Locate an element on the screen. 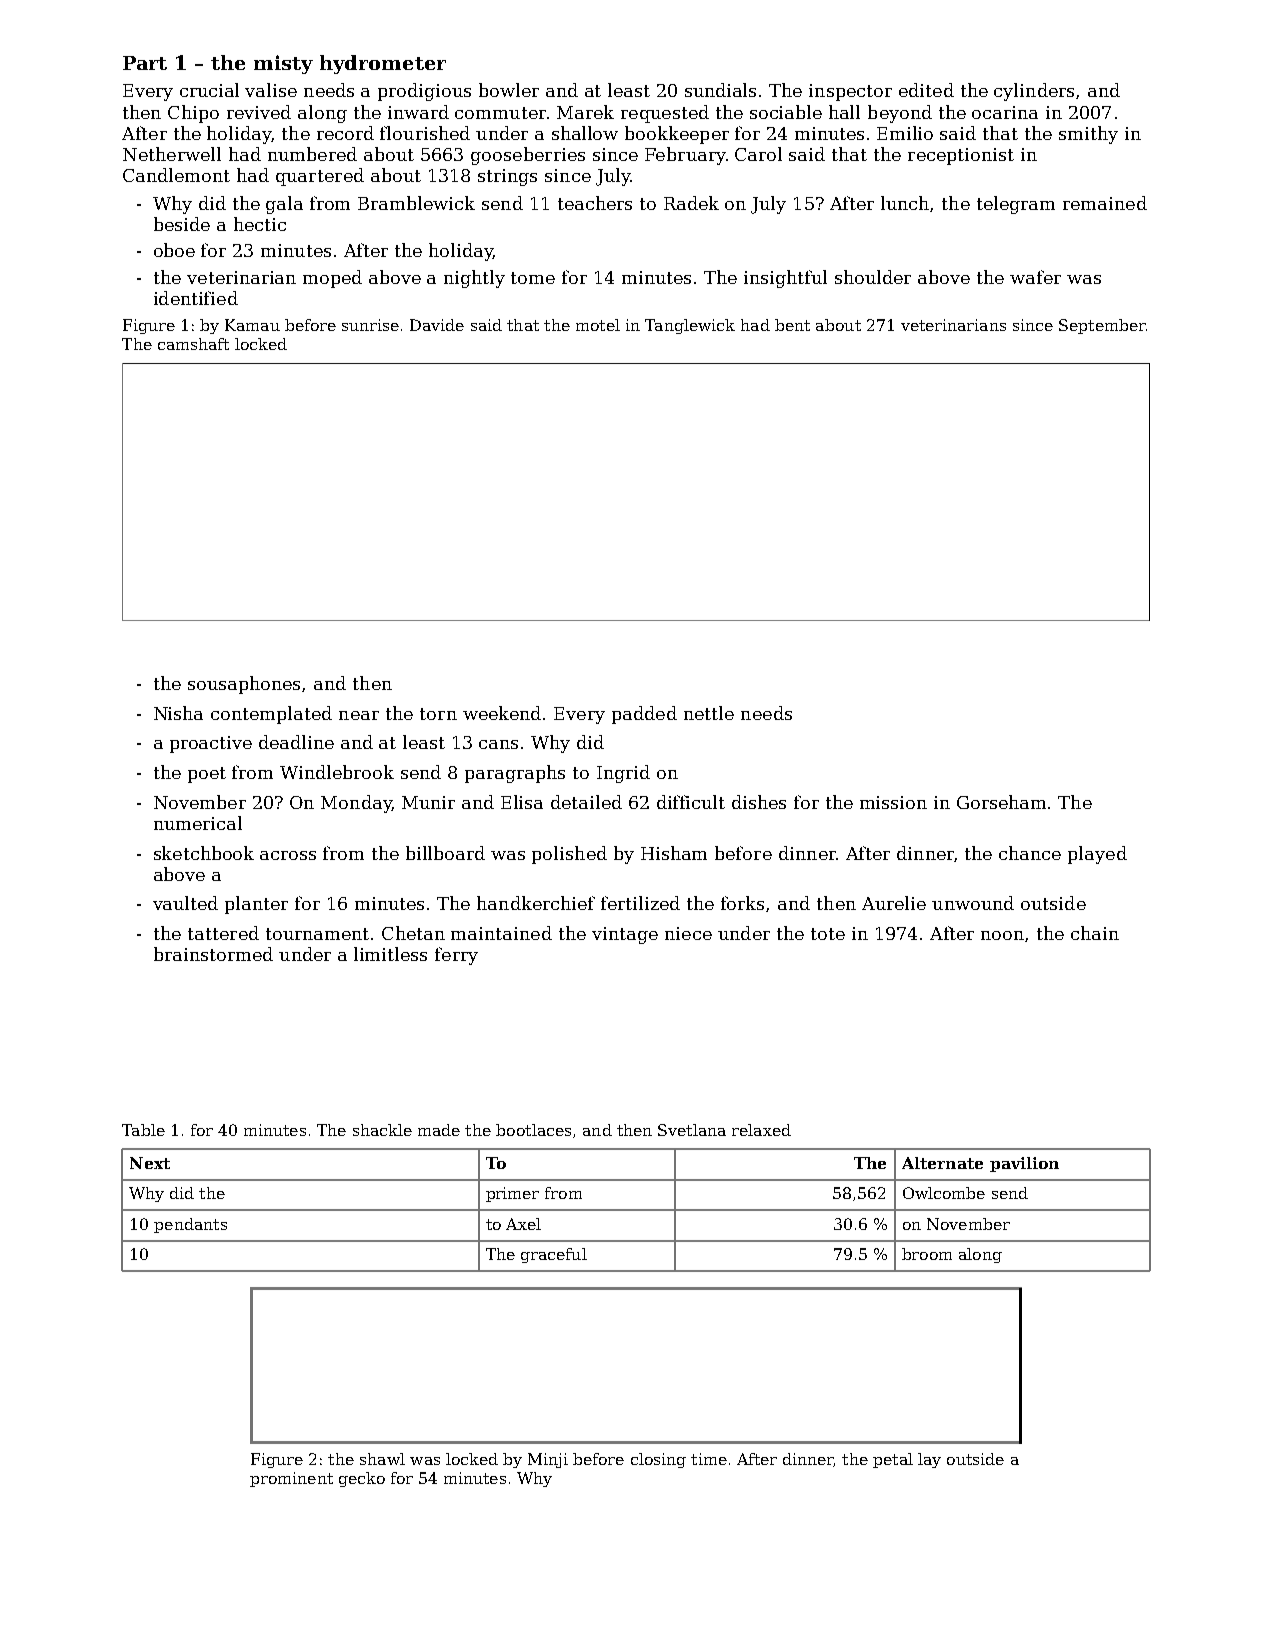 The image size is (1272, 1646). Alternate is located at coordinates (942, 1163).
